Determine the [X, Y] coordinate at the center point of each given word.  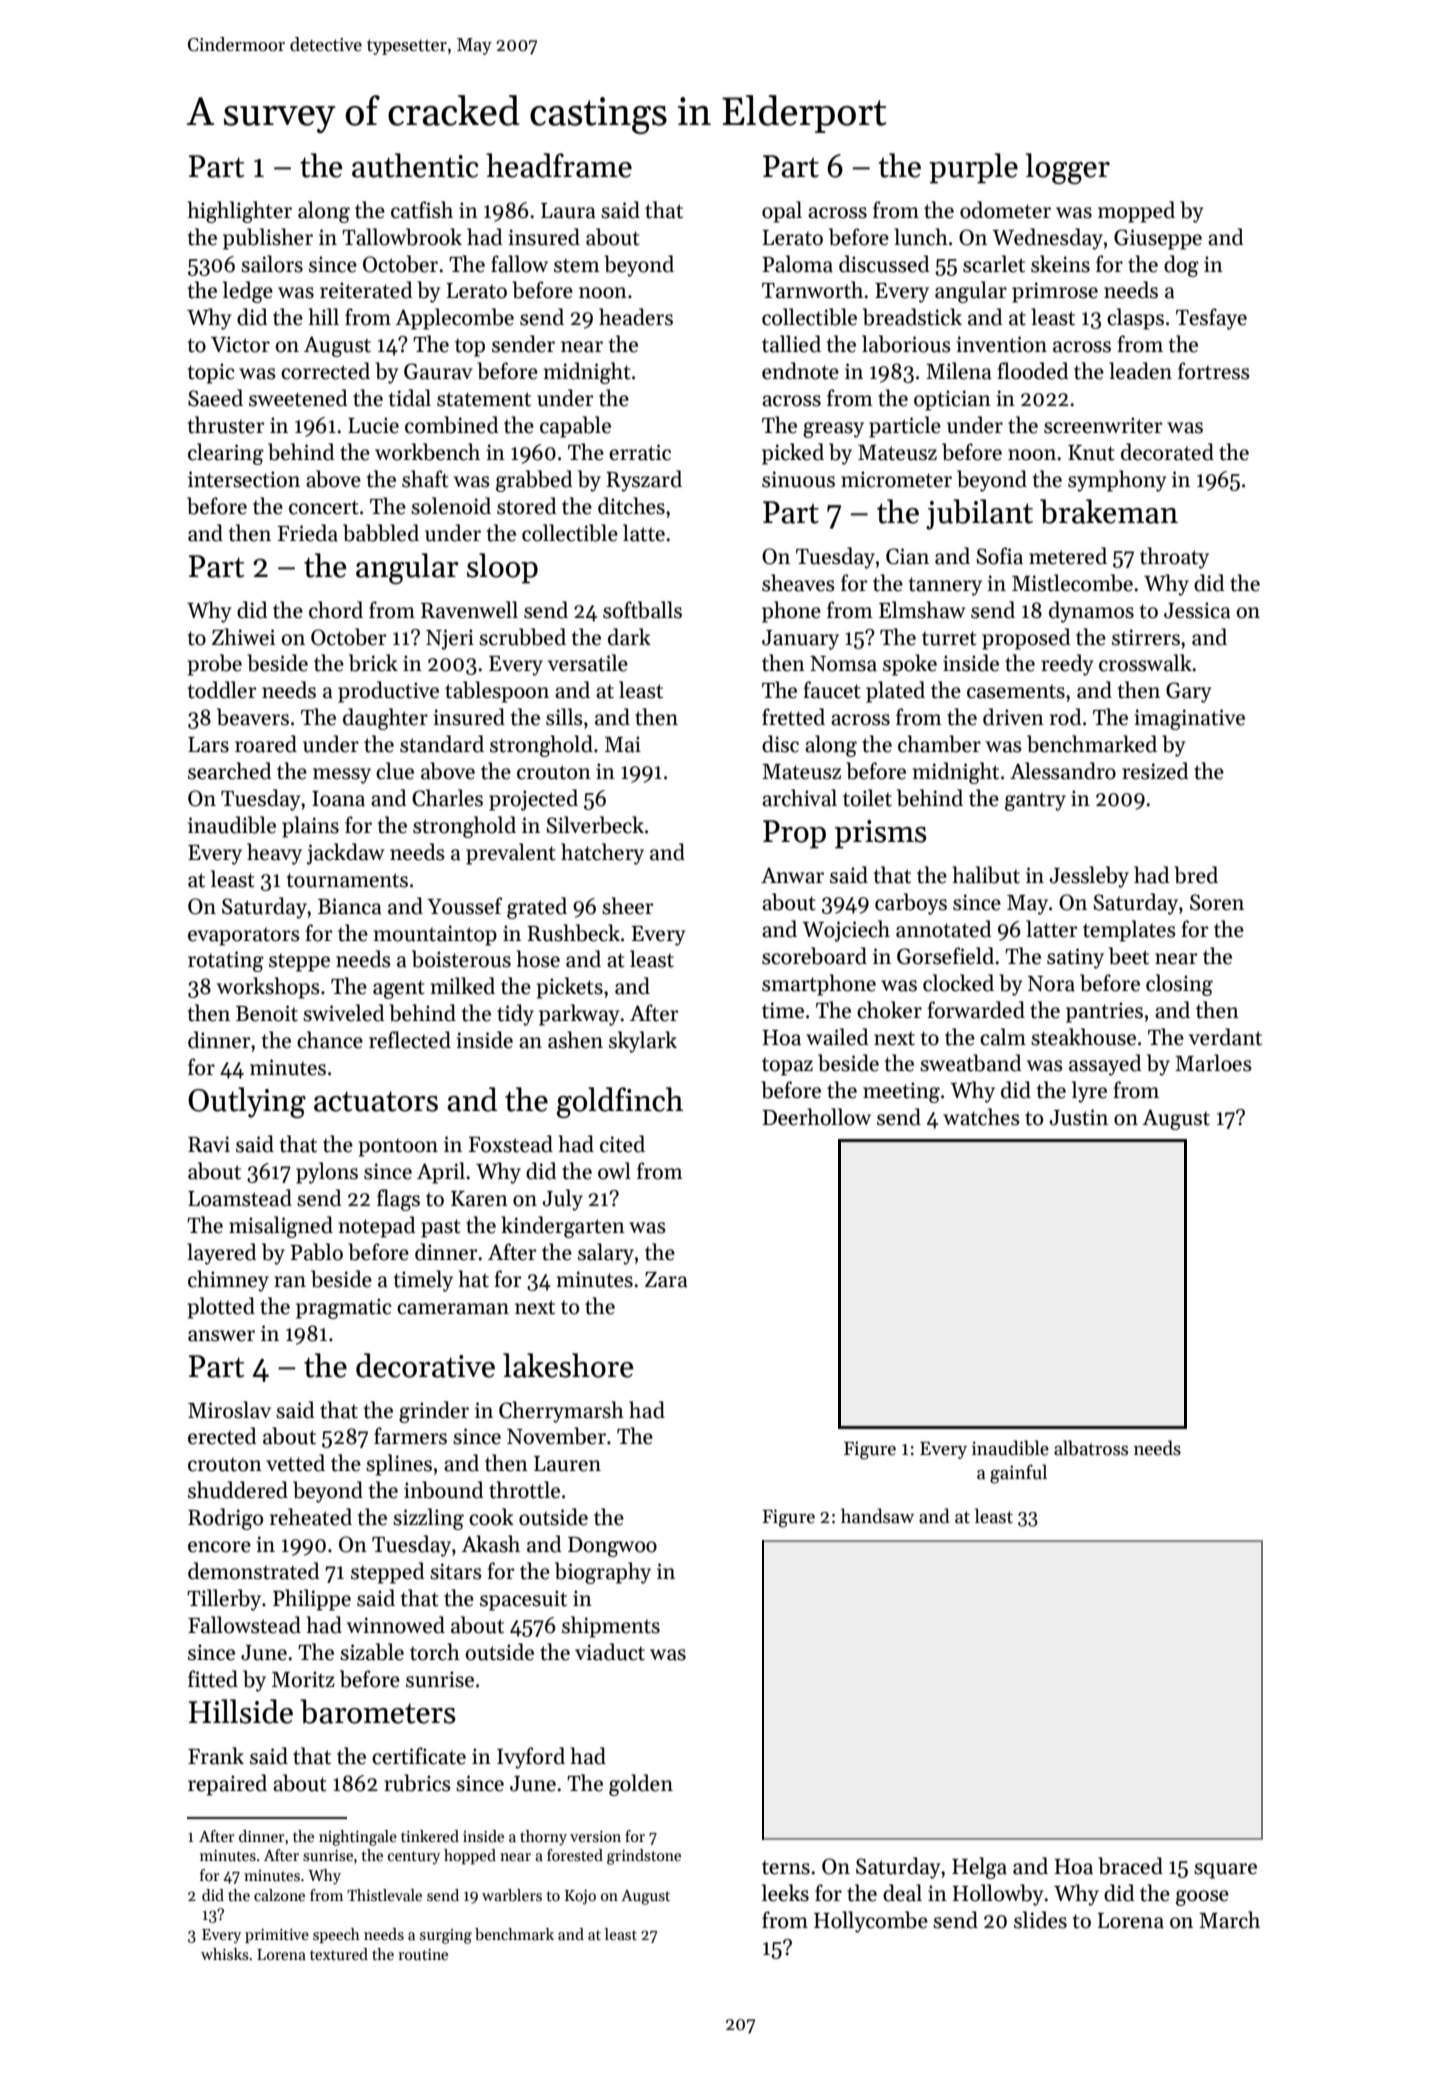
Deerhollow [816, 1117]
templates [1129, 931]
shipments [611, 1627]
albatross [1091, 1448]
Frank [216, 1756]
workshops [268, 988]
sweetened [298, 398]
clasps [1135, 319]
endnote [800, 371]
